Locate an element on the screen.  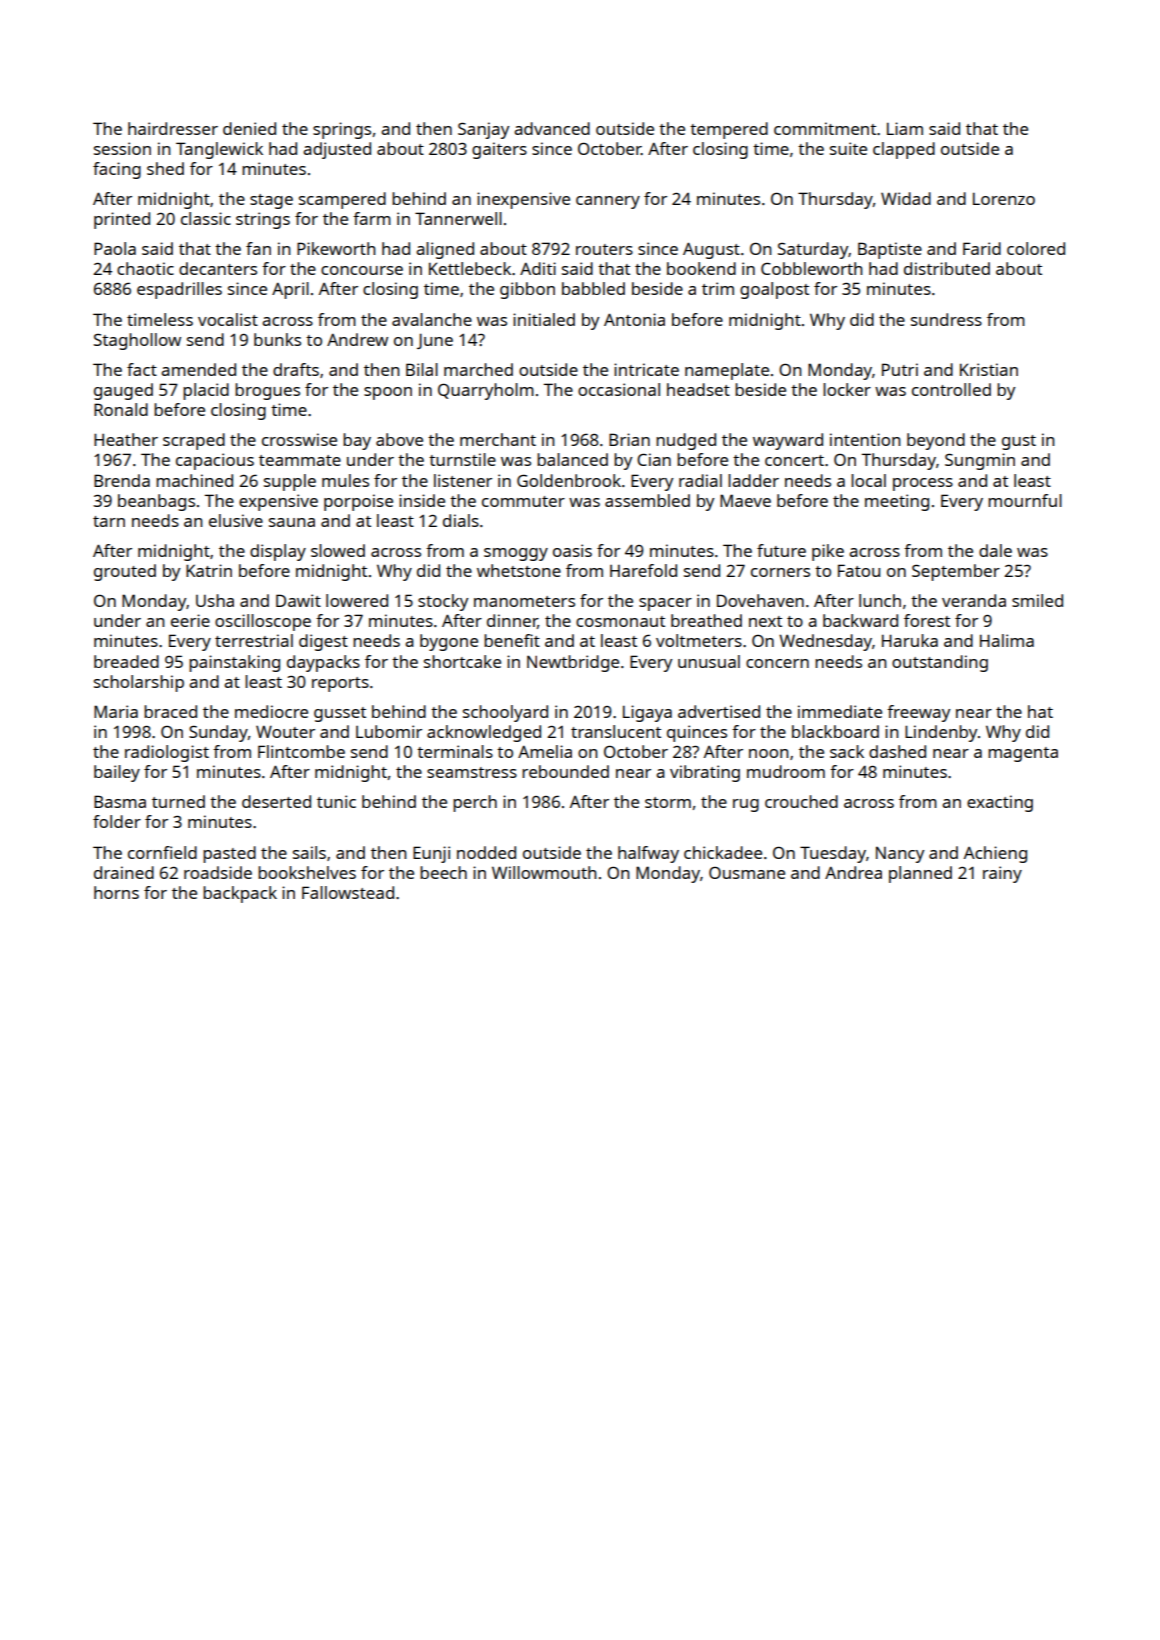
radial is located at coordinates (700, 480).
